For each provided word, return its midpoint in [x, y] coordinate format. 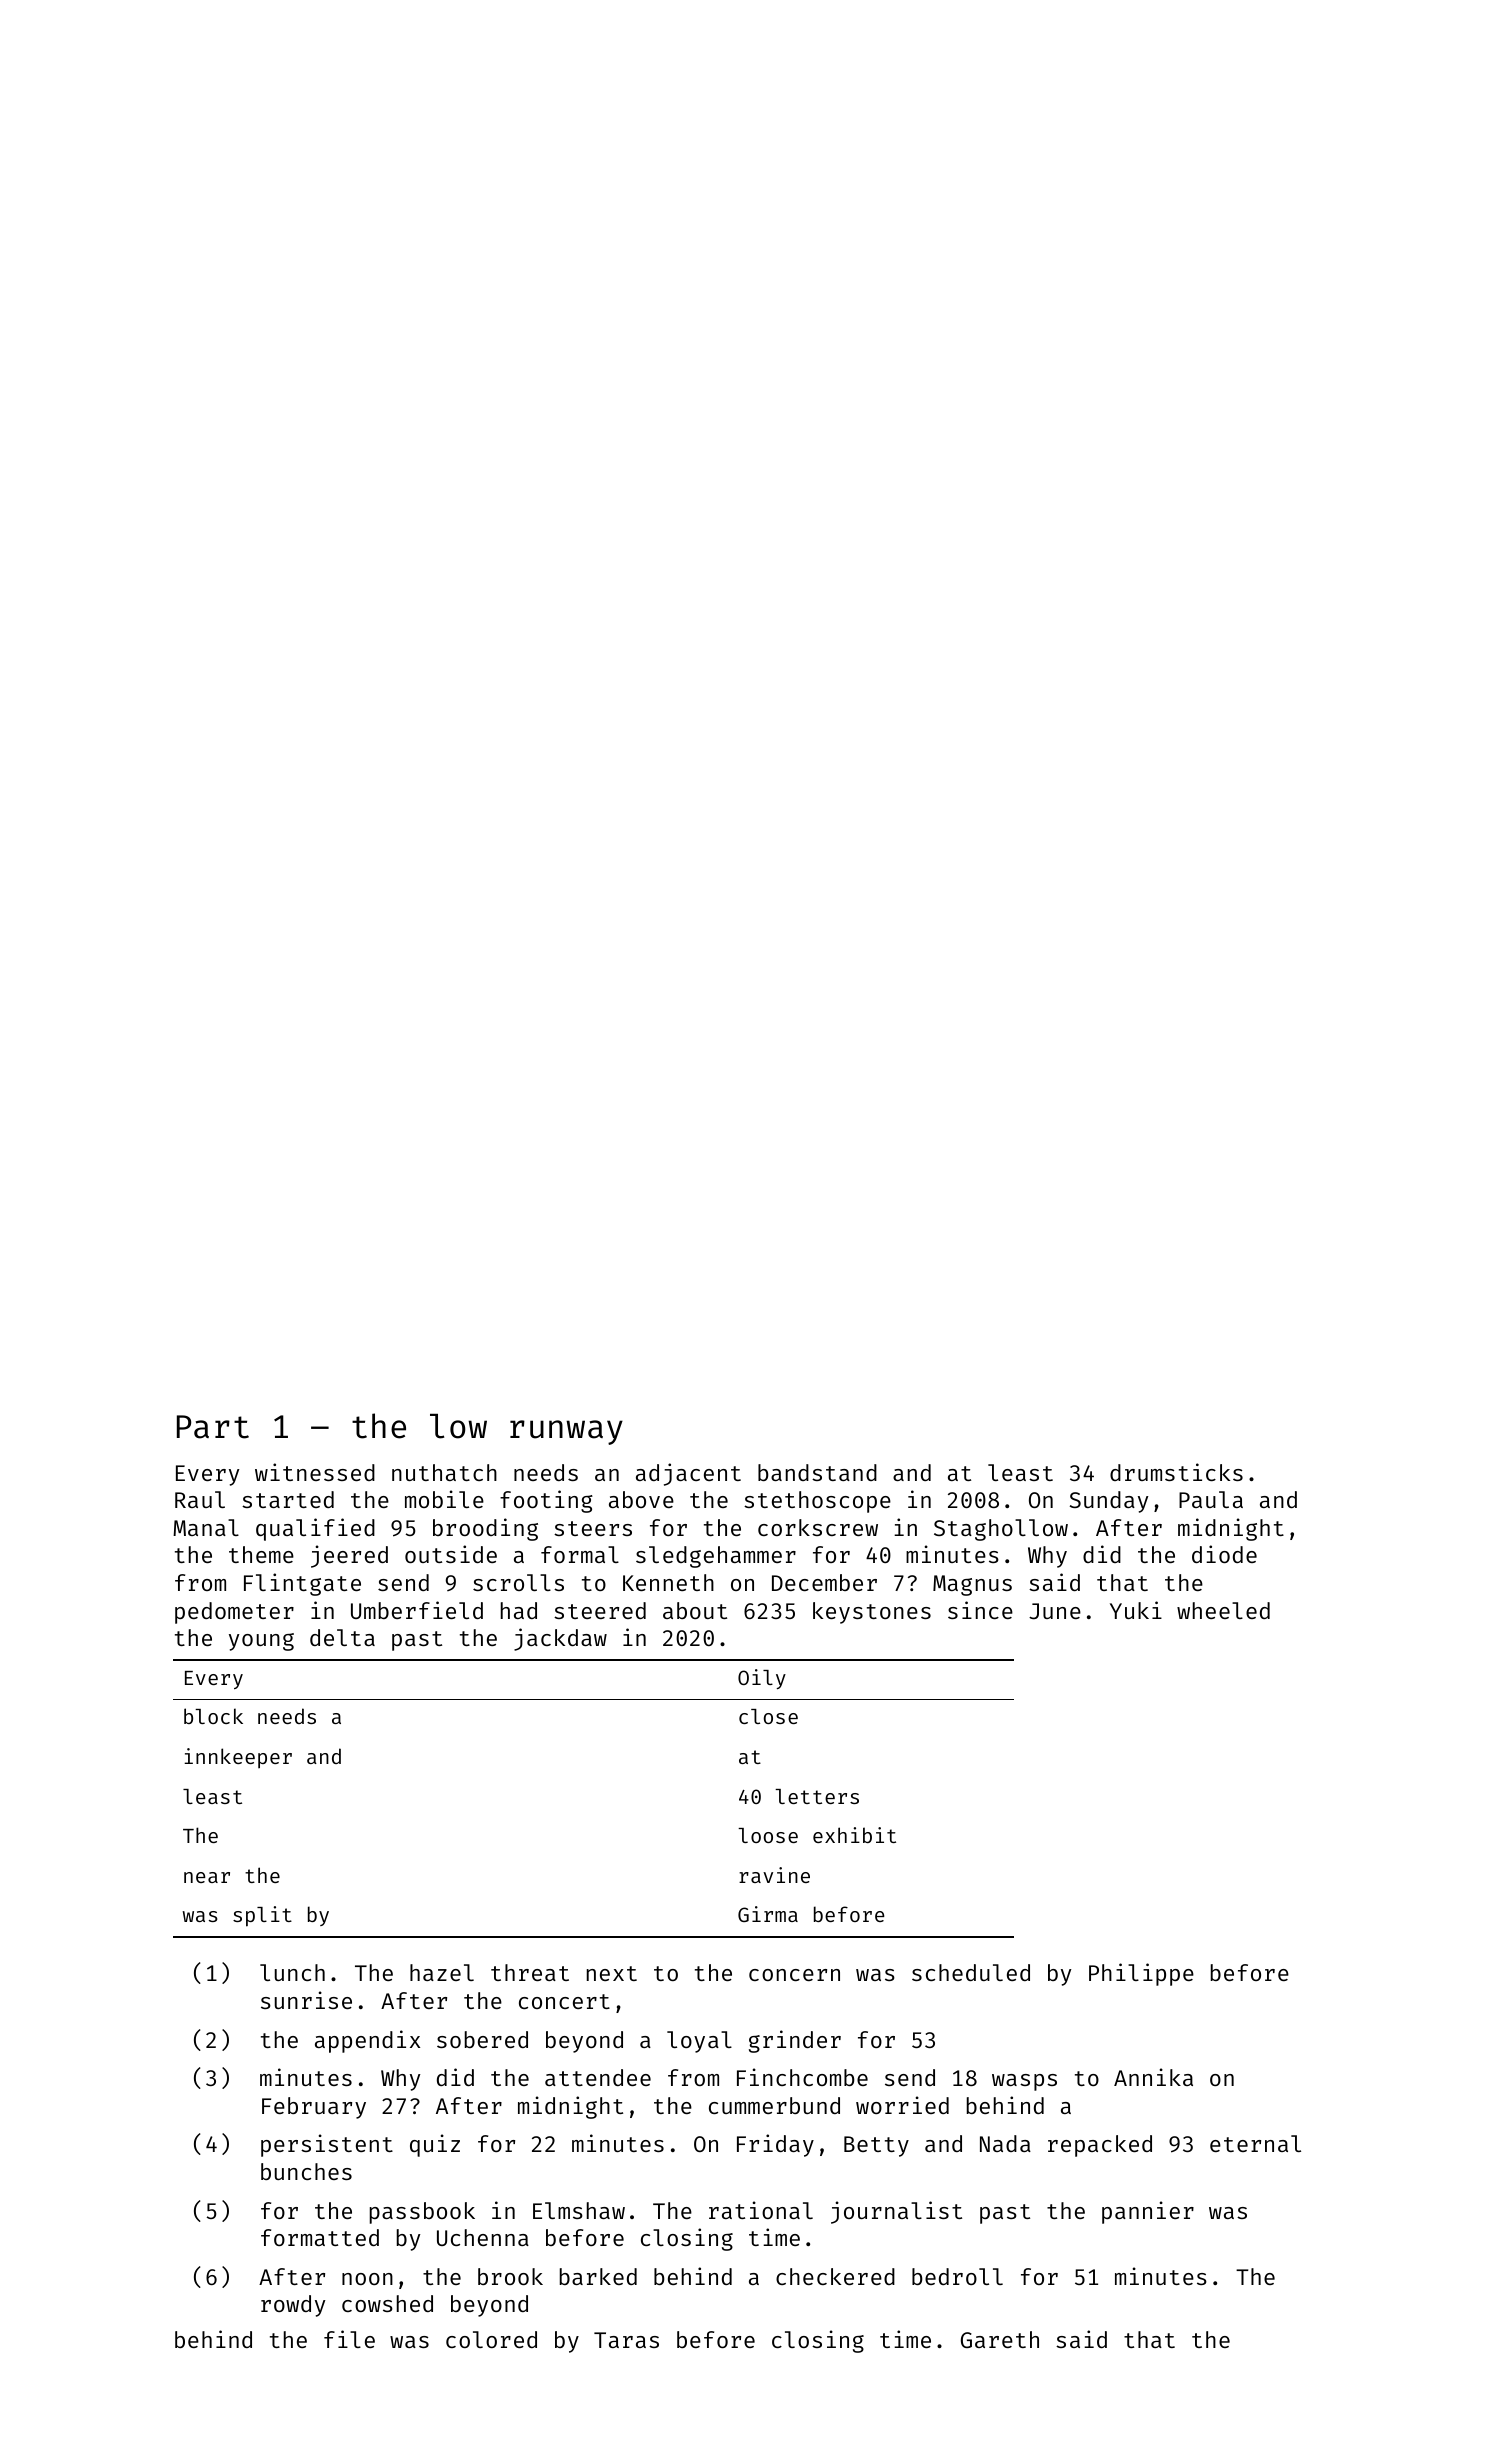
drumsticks [1176, 1472]
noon [367, 2279]
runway [566, 1432]
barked [598, 2276]
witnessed [315, 1472]
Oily [762, 1679]
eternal [1255, 2143]
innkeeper [238, 1758]
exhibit [854, 1835]
